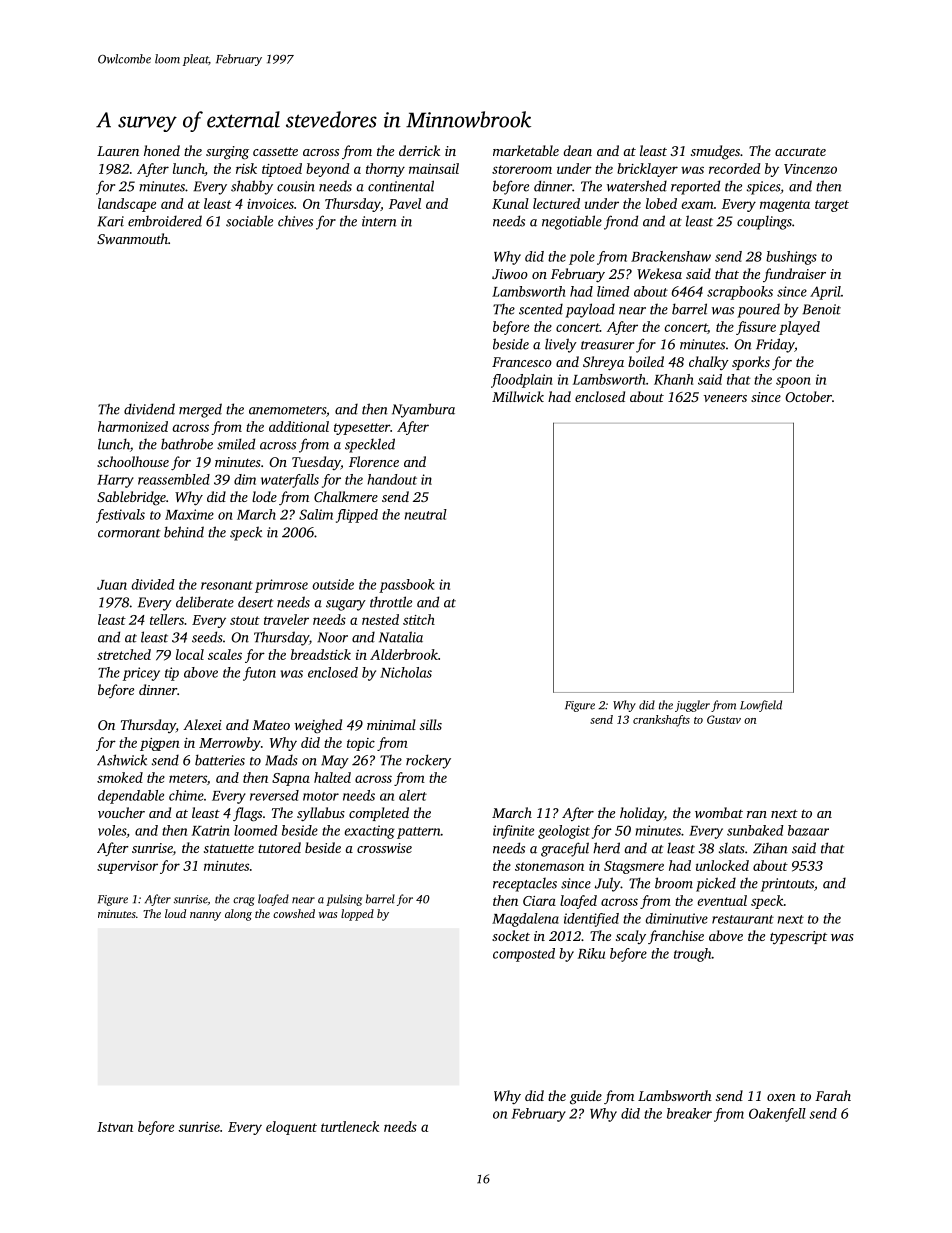  What do you see at coordinates (115, 1127) in the image?
I see `Istvan` at bounding box center [115, 1127].
